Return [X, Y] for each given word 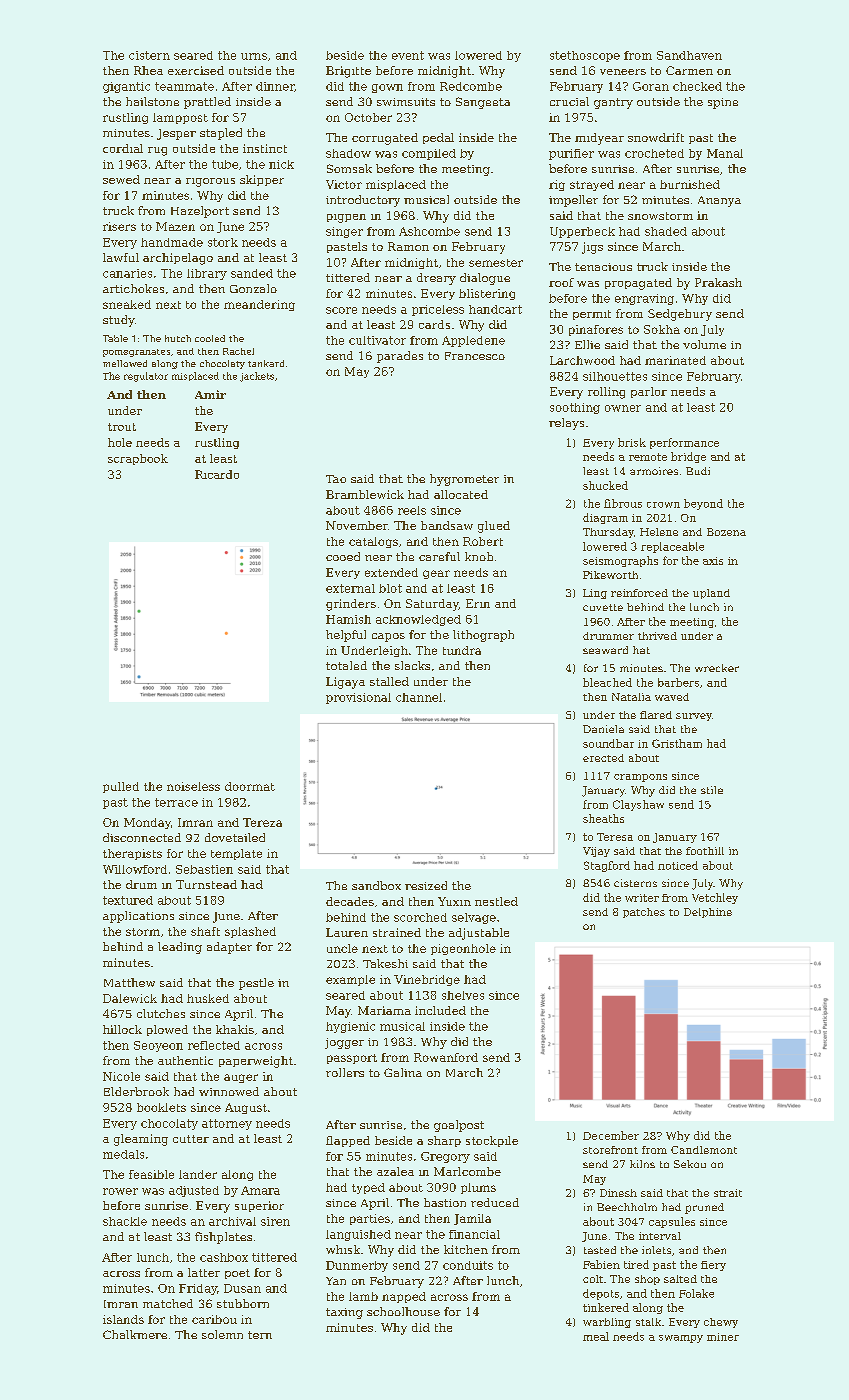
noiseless [193, 786]
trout [122, 427]
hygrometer [464, 480]
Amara [260, 1190]
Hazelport [200, 212]
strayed [592, 185]
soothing [575, 408]
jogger [344, 1043]
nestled [496, 901]
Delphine [708, 913]
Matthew [129, 982]
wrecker [717, 668]
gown [387, 88]
